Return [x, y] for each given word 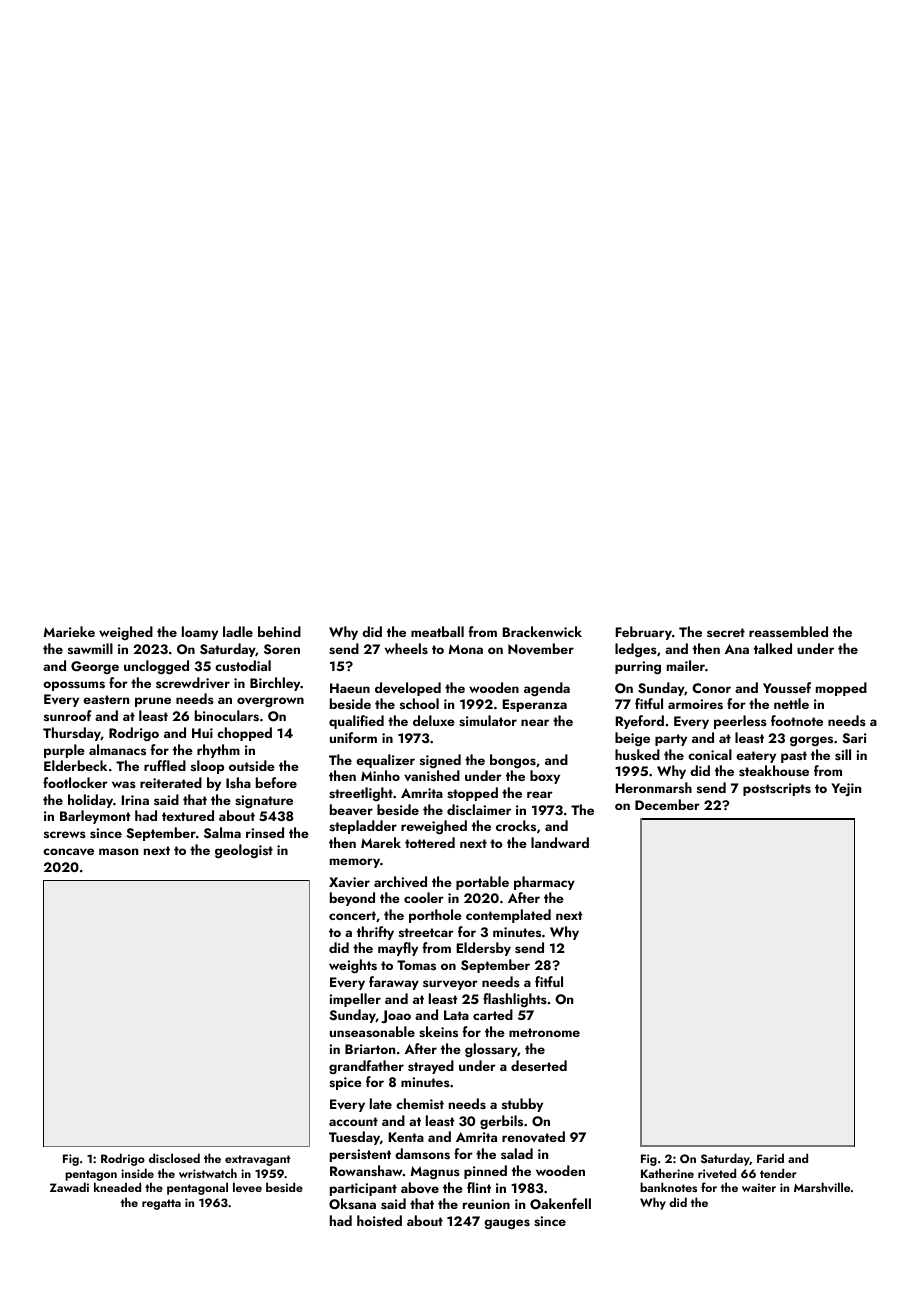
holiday [90, 801]
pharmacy [544, 883]
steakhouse [774, 771]
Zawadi [69, 1187]
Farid [770, 1158]
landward [560, 842]
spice [345, 1083]
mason [118, 852]
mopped [841, 689]
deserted [539, 1065]
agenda [547, 689]
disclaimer [479, 809]
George [95, 667]
